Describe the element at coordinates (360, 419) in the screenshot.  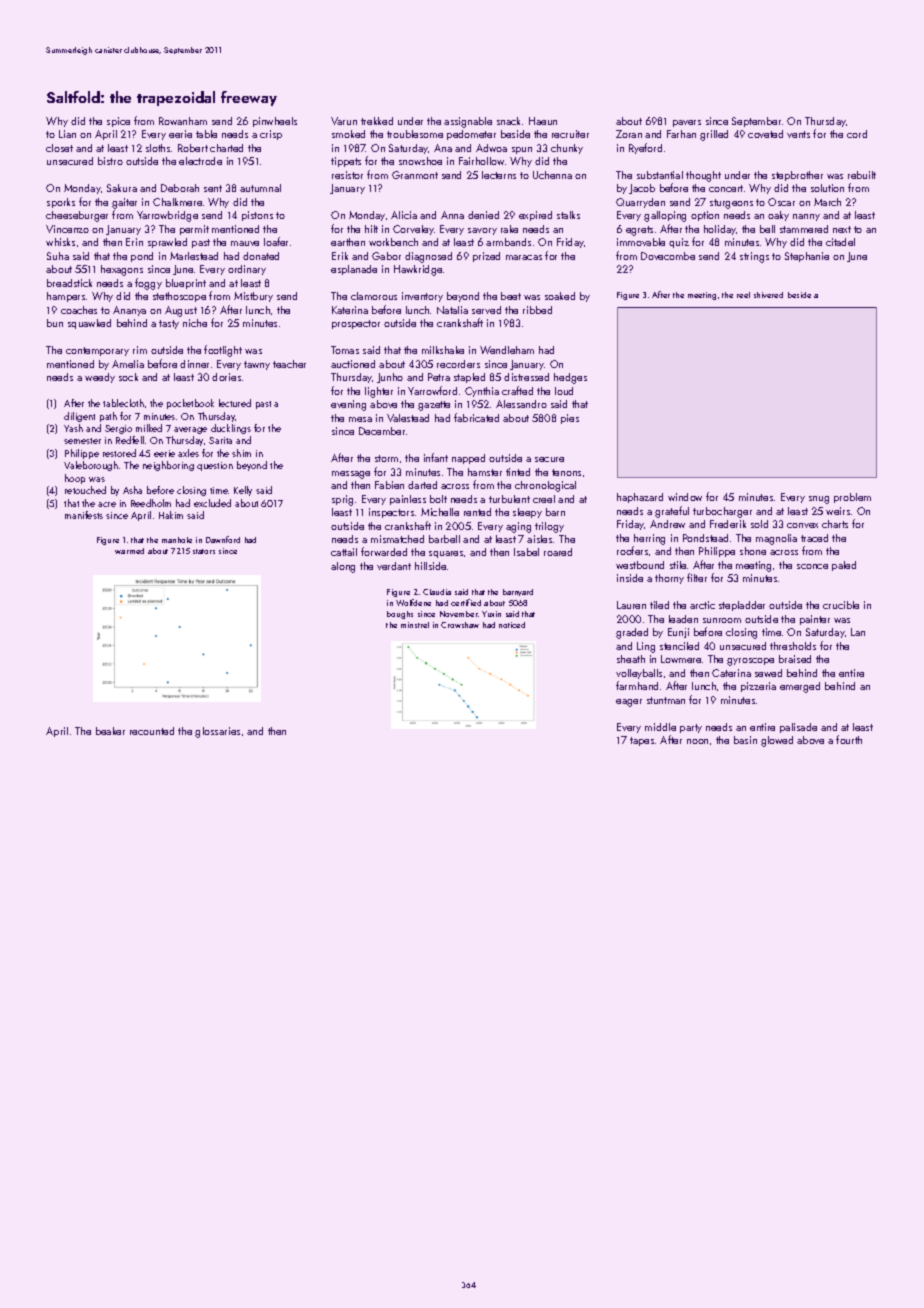
I see `mesa` at that location.
